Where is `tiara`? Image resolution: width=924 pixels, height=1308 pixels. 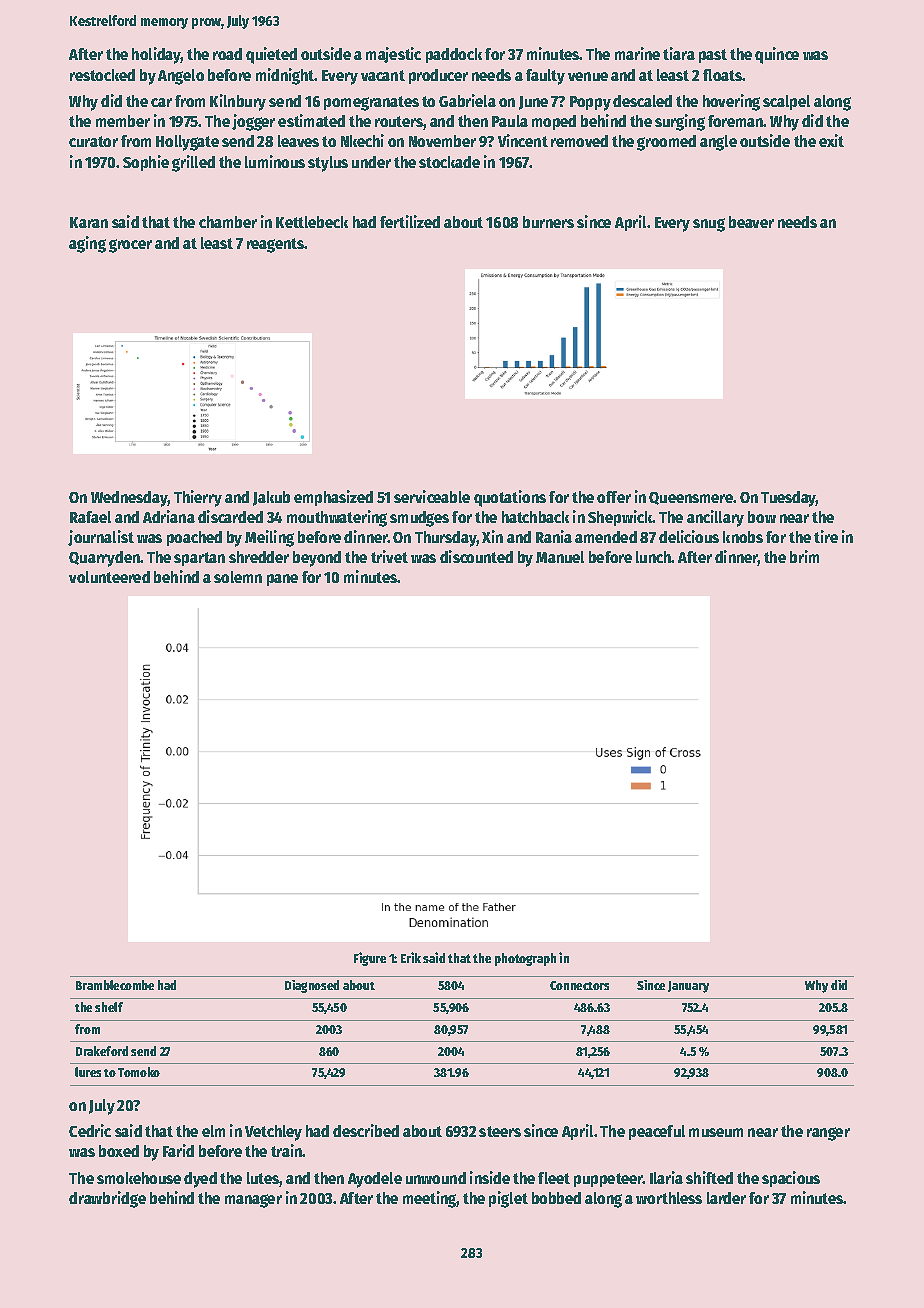
tiara is located at coordinates (679, 53).
